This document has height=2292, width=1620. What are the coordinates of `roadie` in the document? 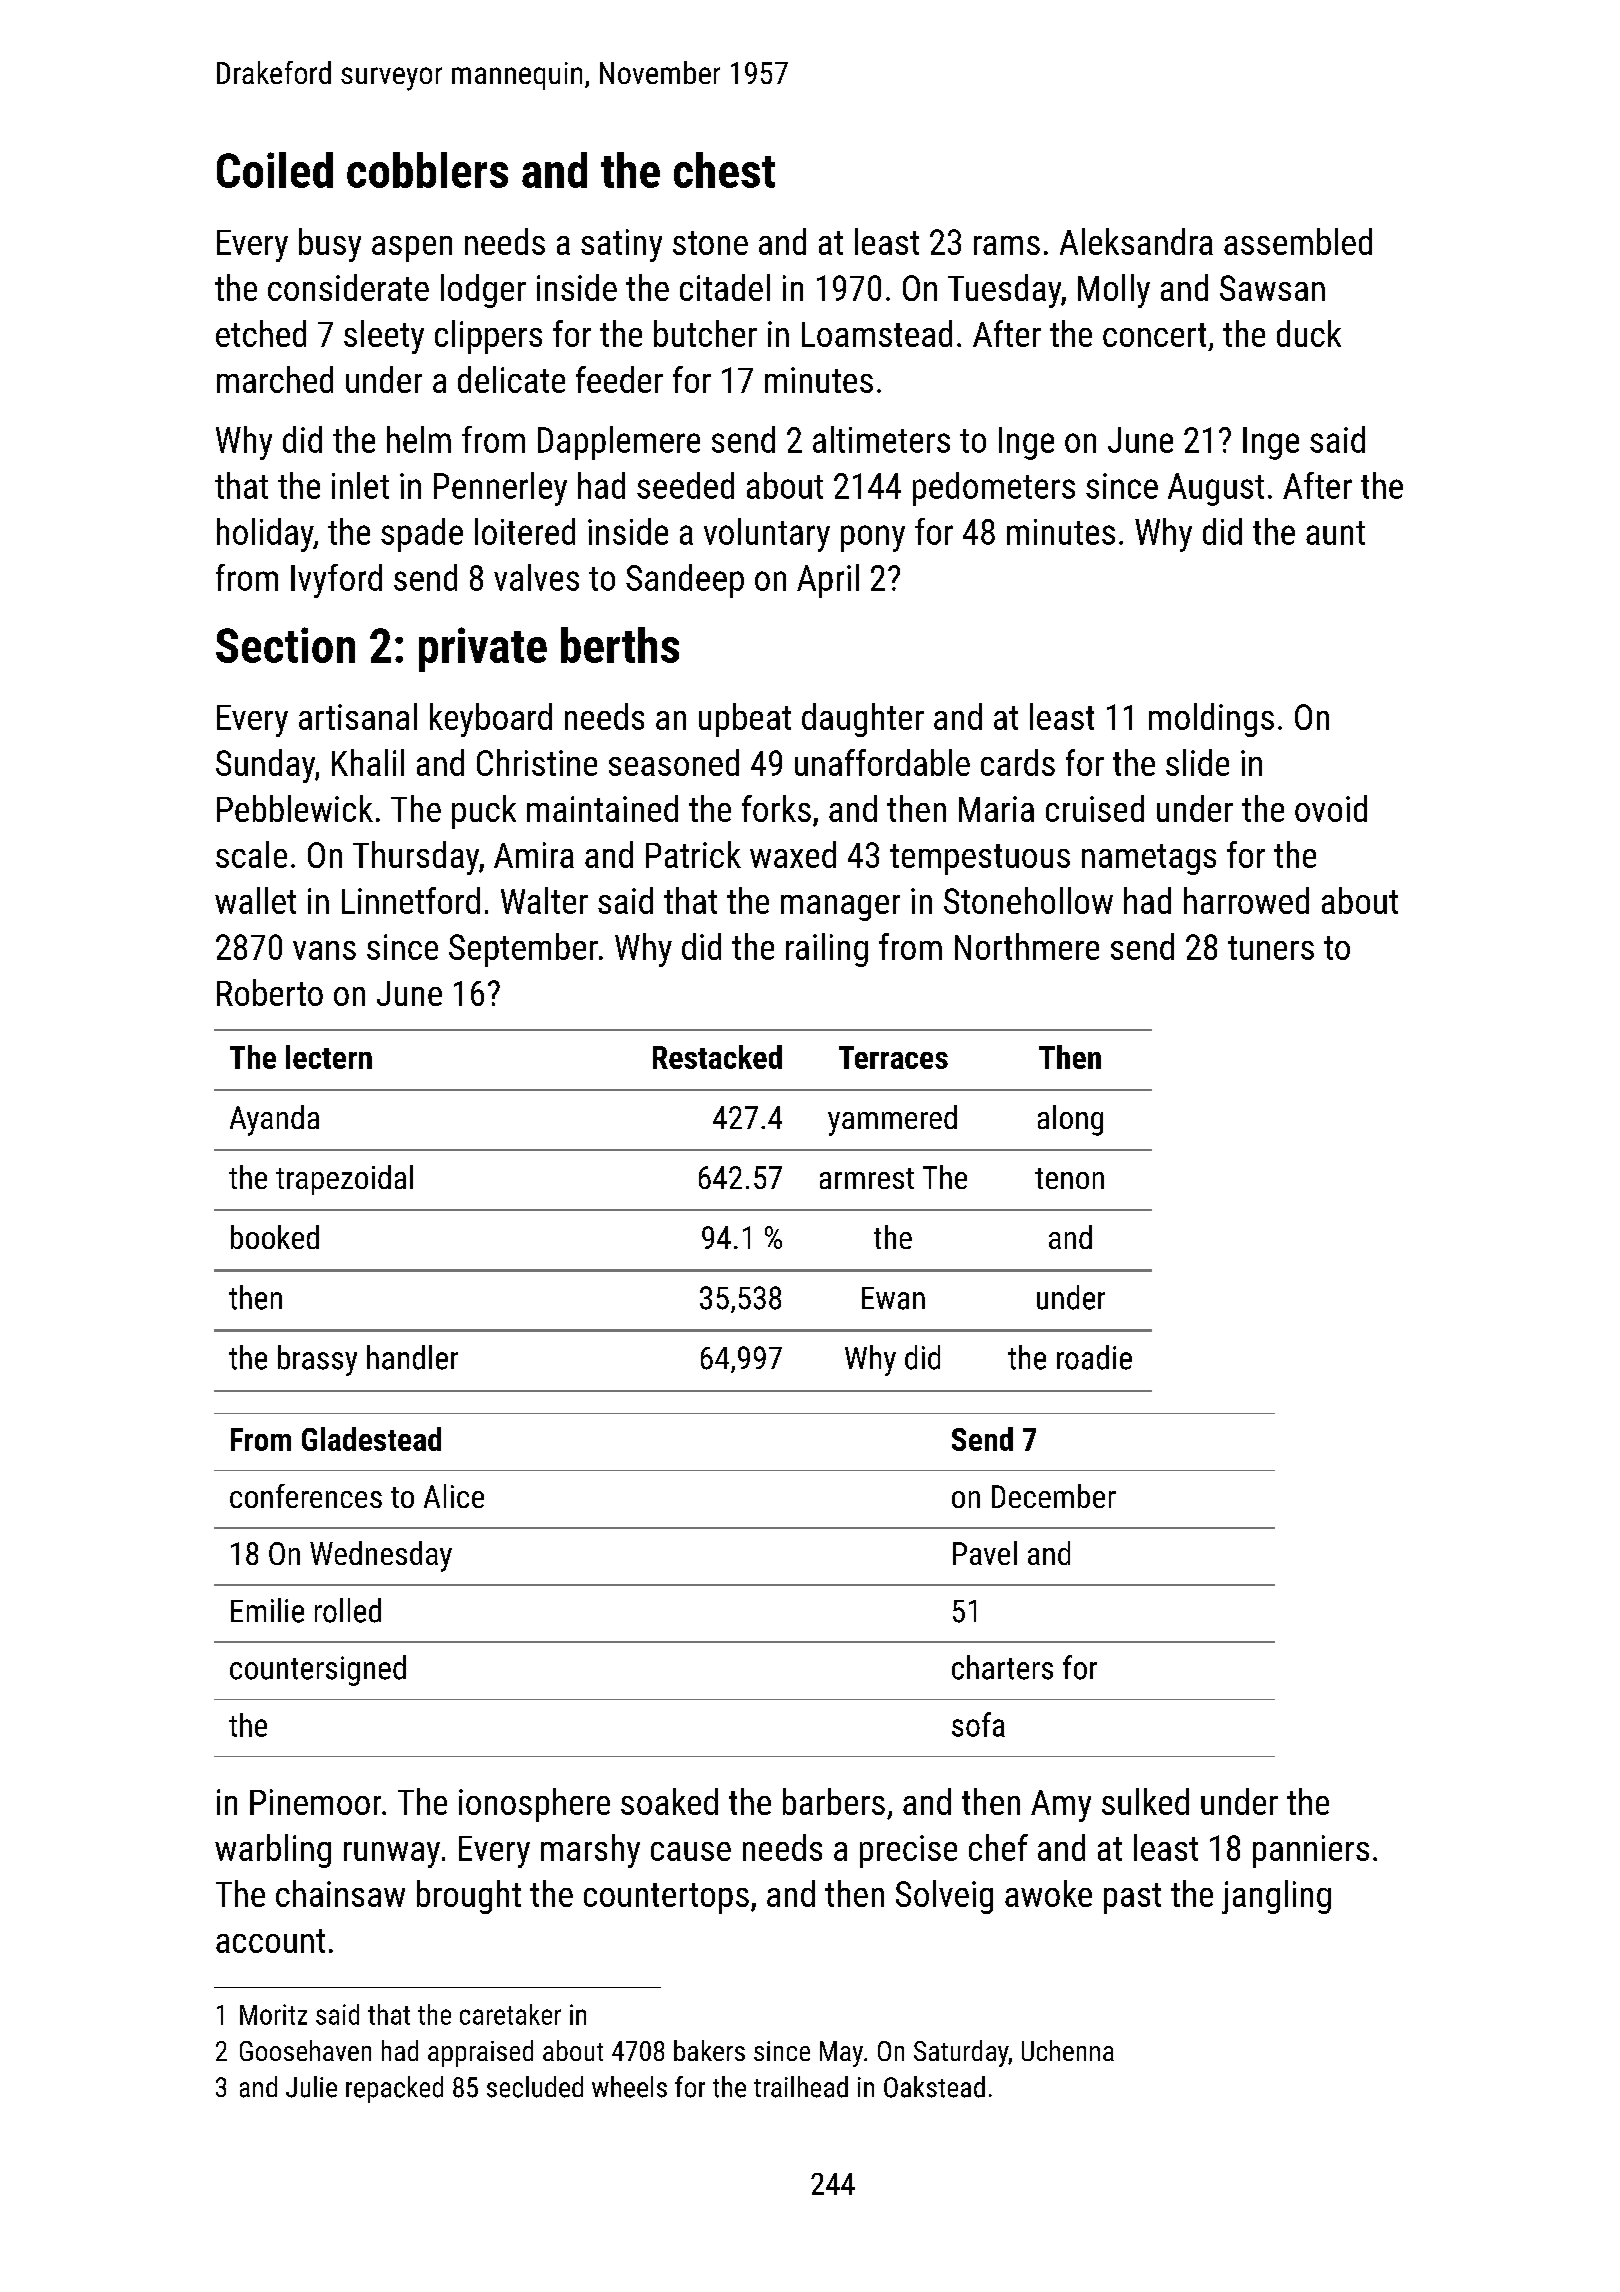 It's located at (1094, 1357).
